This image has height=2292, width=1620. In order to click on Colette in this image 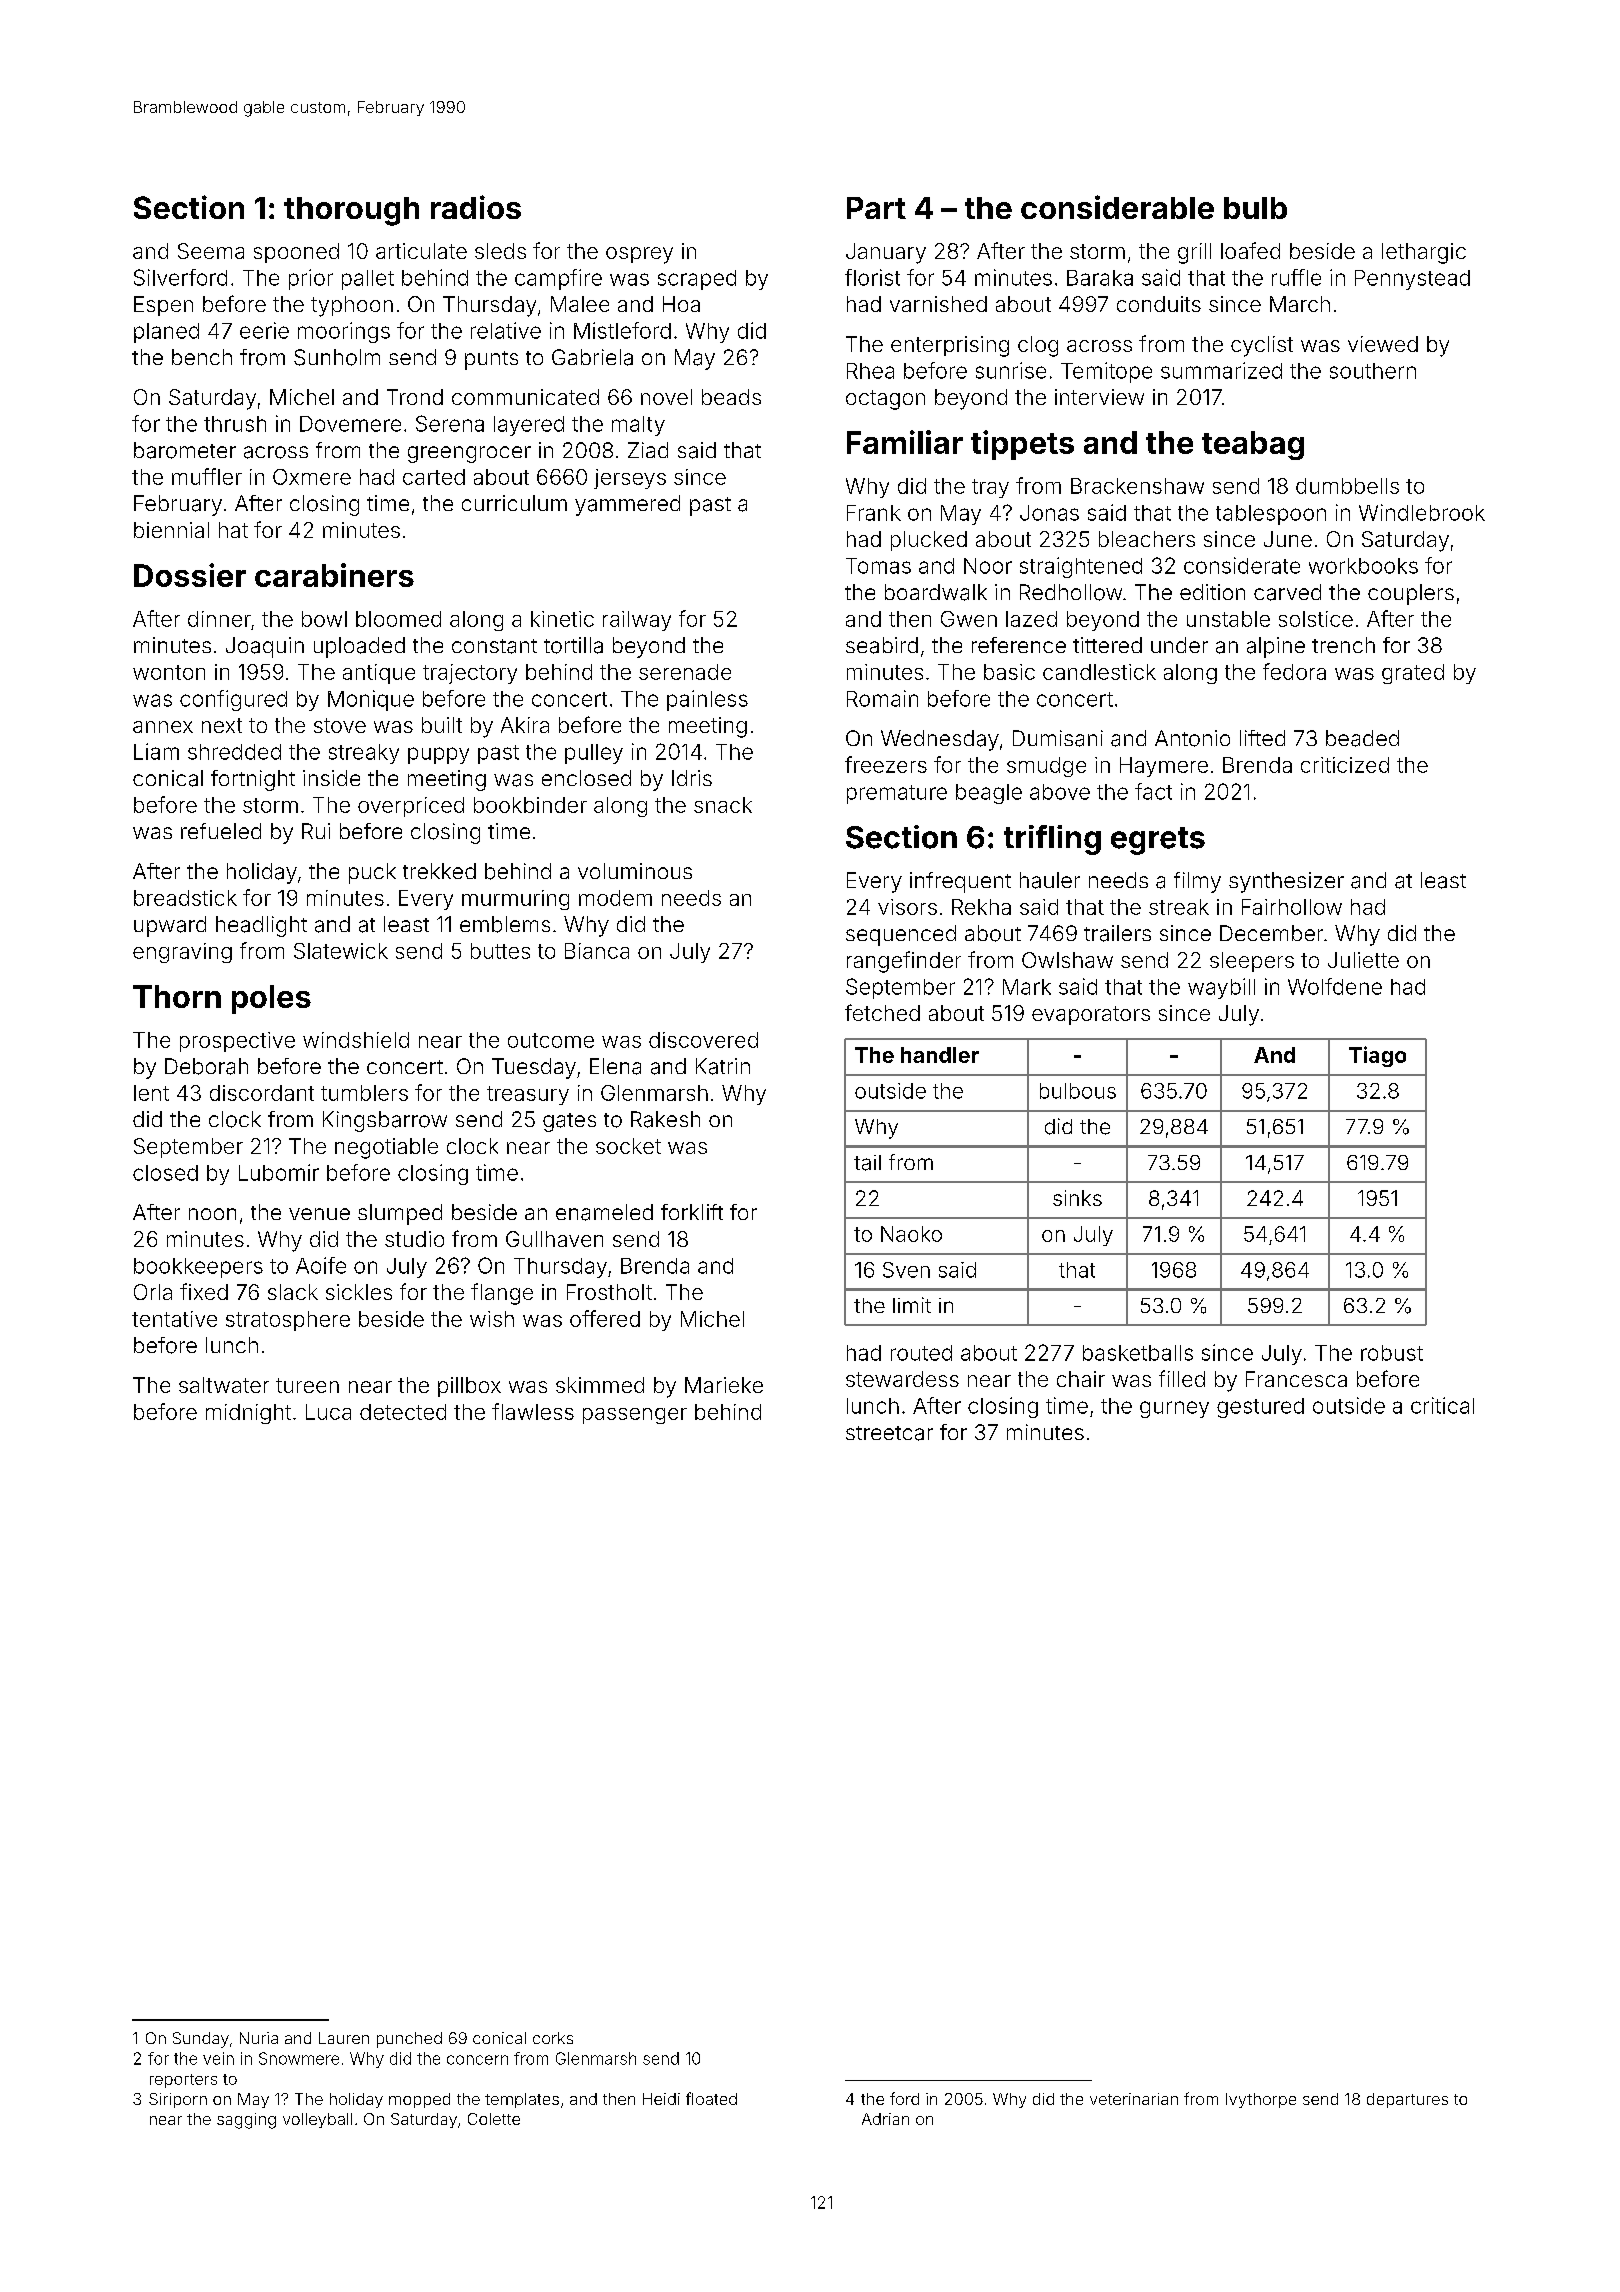, I will do `click(494, 2119)`.
